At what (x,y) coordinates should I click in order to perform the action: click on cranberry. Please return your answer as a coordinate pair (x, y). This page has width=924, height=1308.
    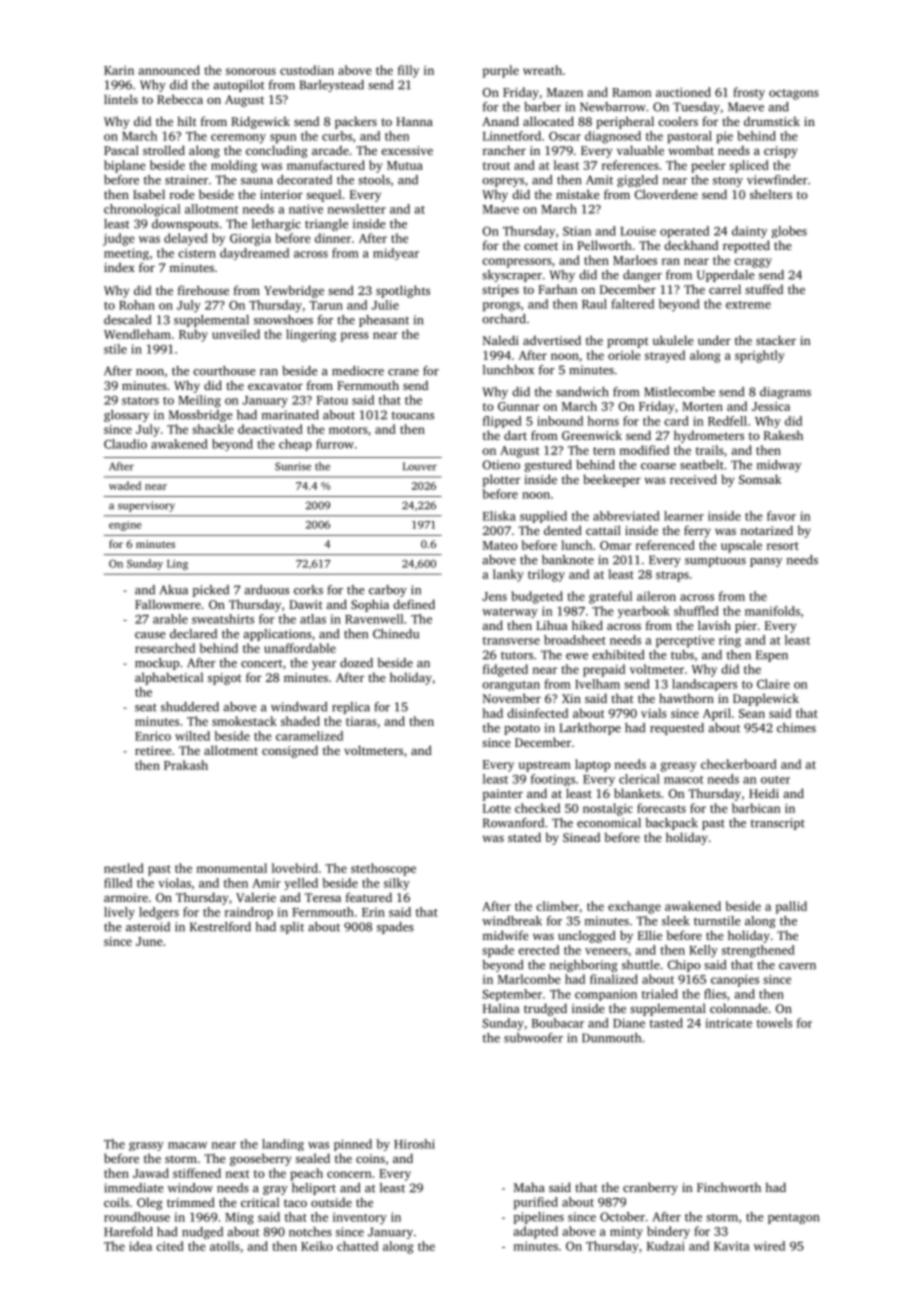
    Looking at the image, I should click on (650, 1188).
